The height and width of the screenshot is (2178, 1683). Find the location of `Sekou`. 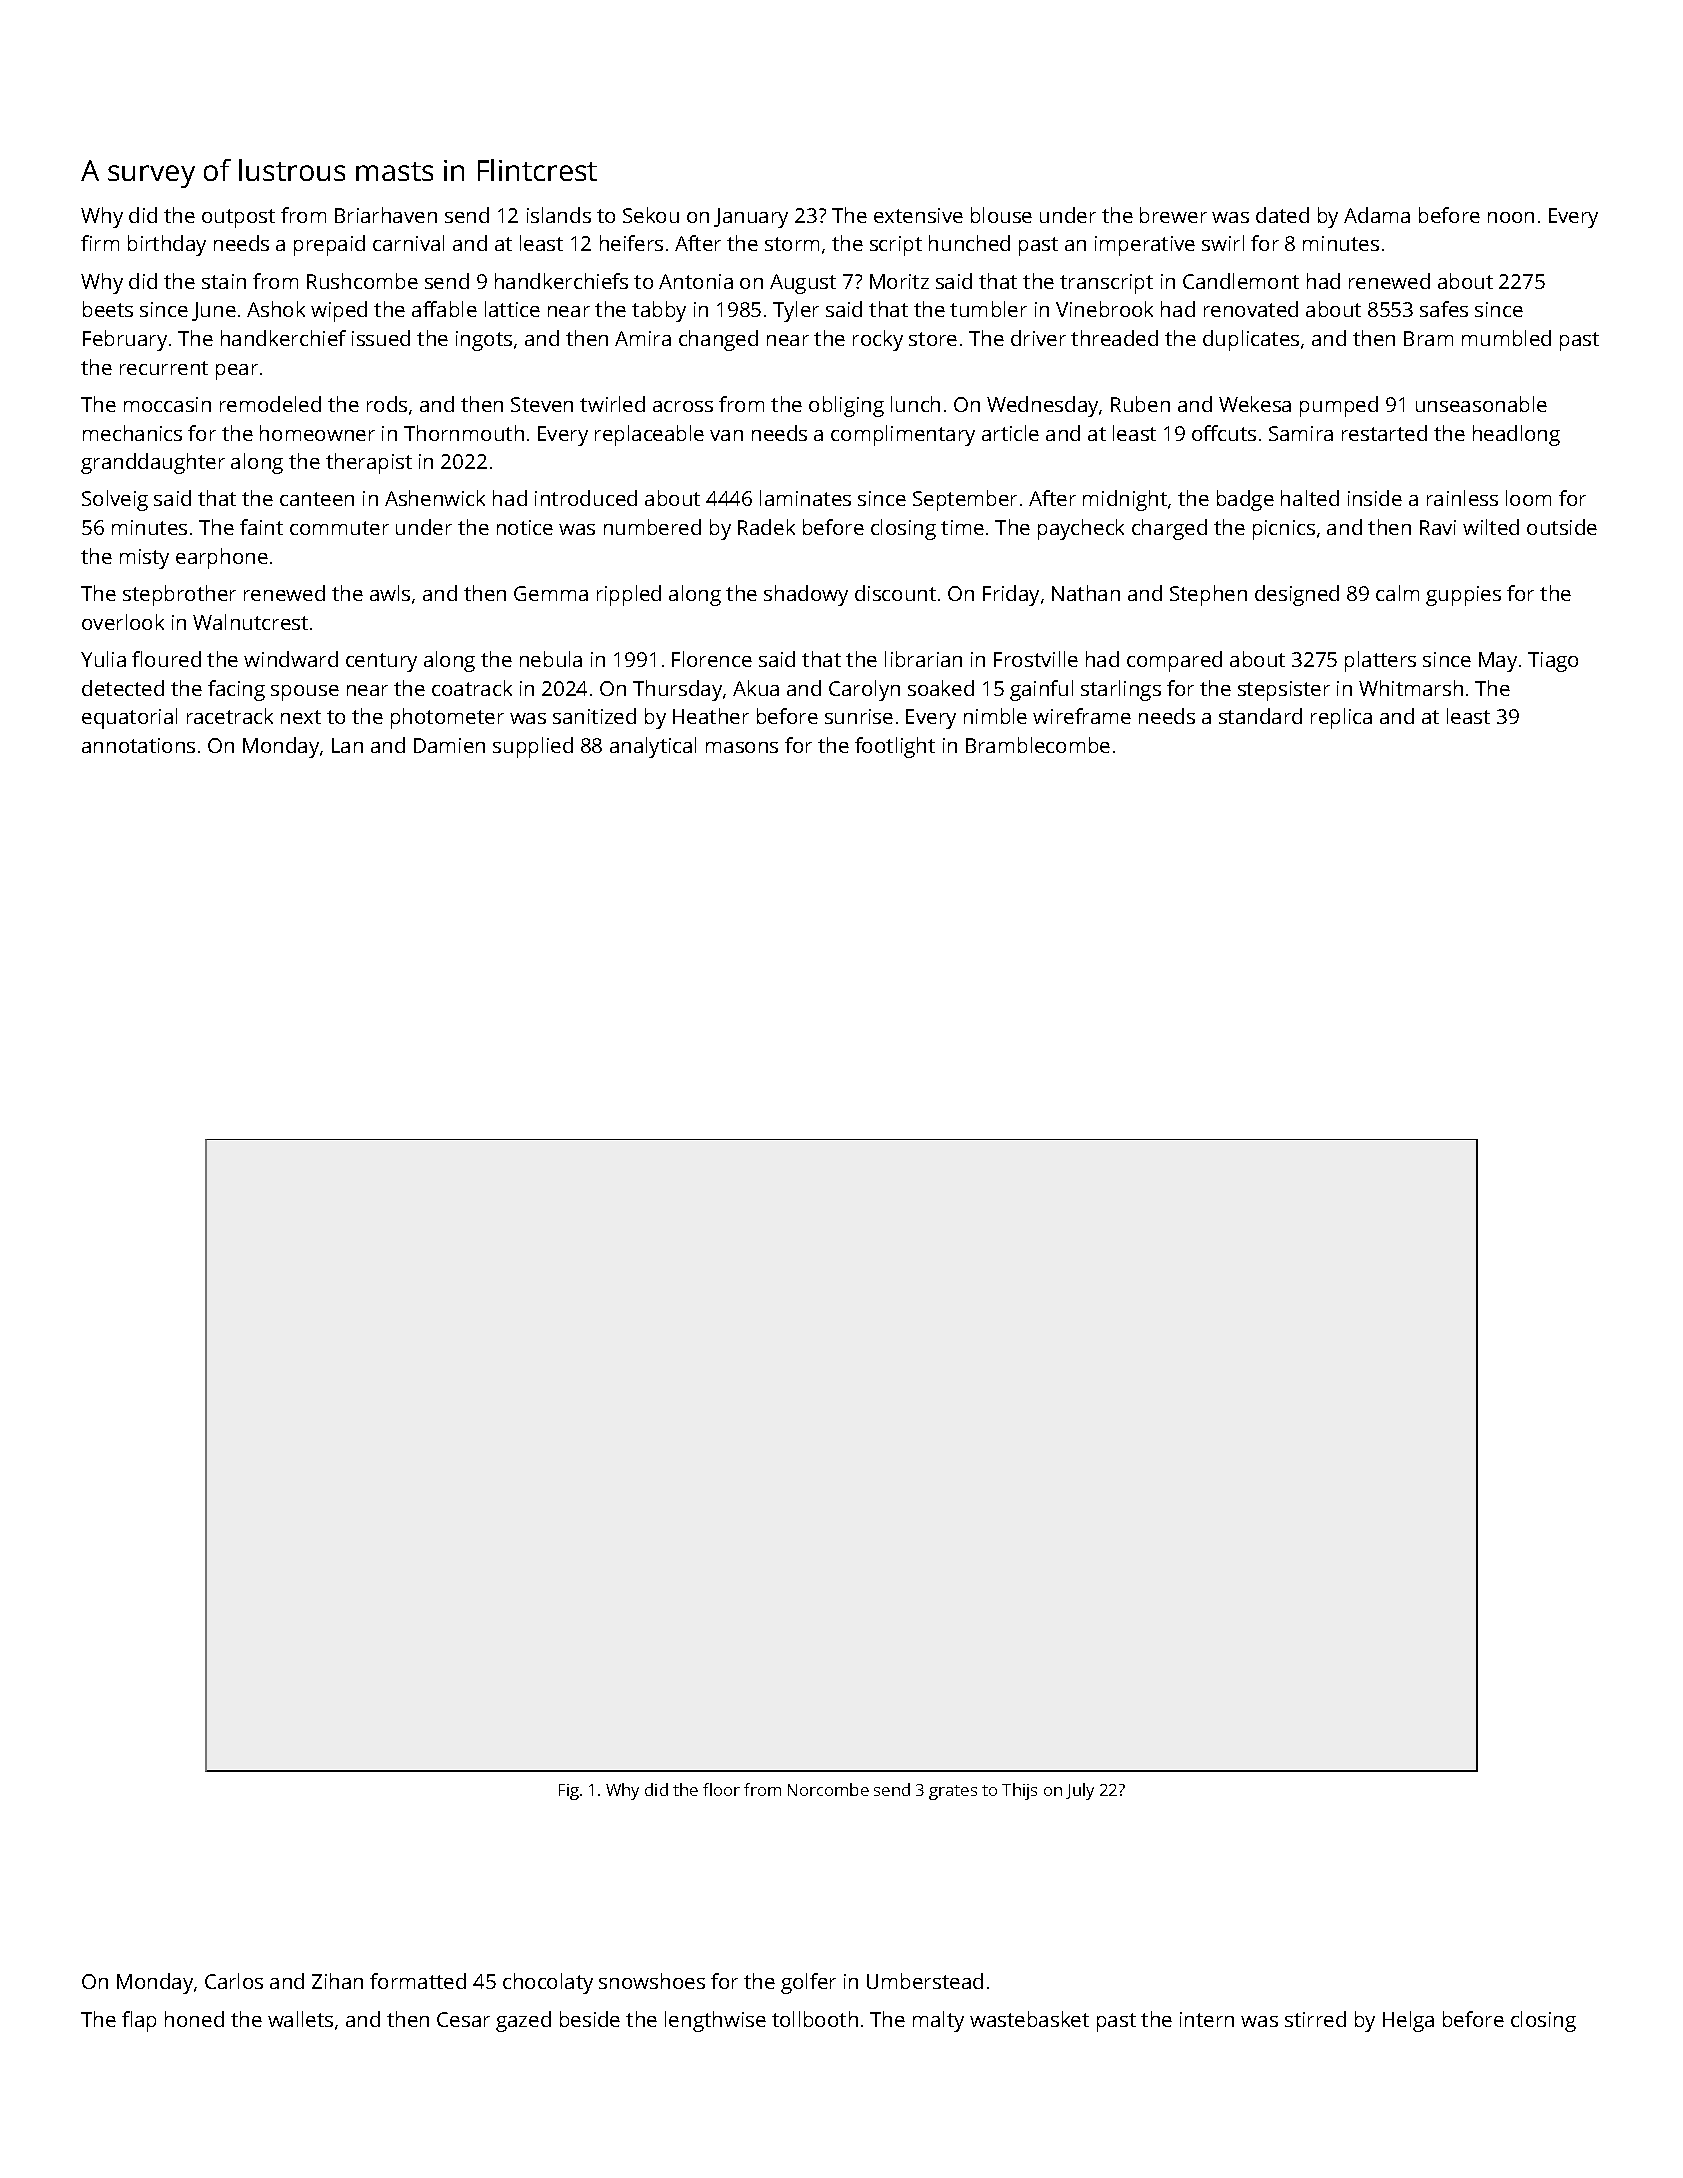

Sekou is located at coordinates (651, 215).
